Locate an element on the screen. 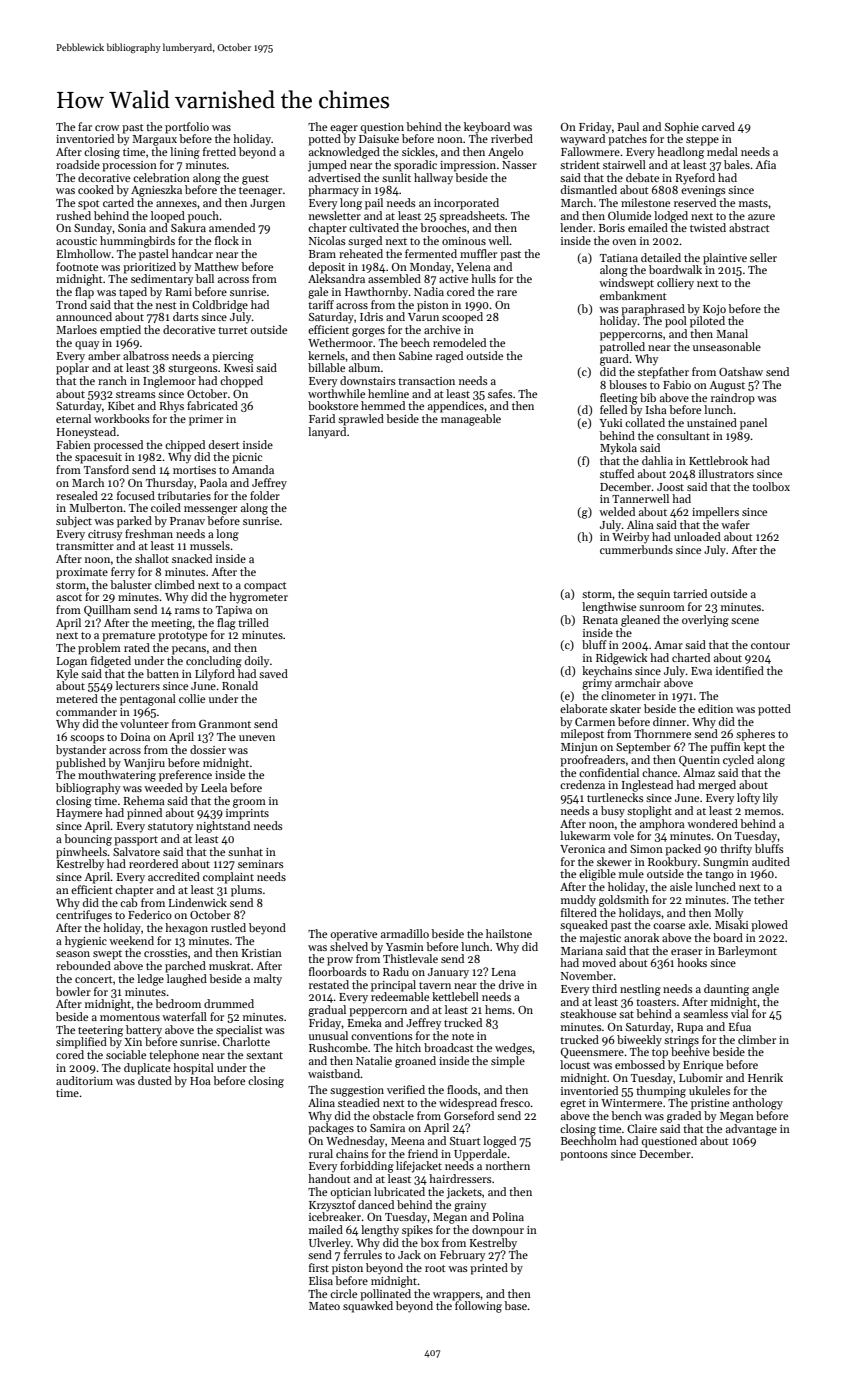 This screenshot has height=1400, width=849. cummerbunds is located at coordinates (636, 549).
